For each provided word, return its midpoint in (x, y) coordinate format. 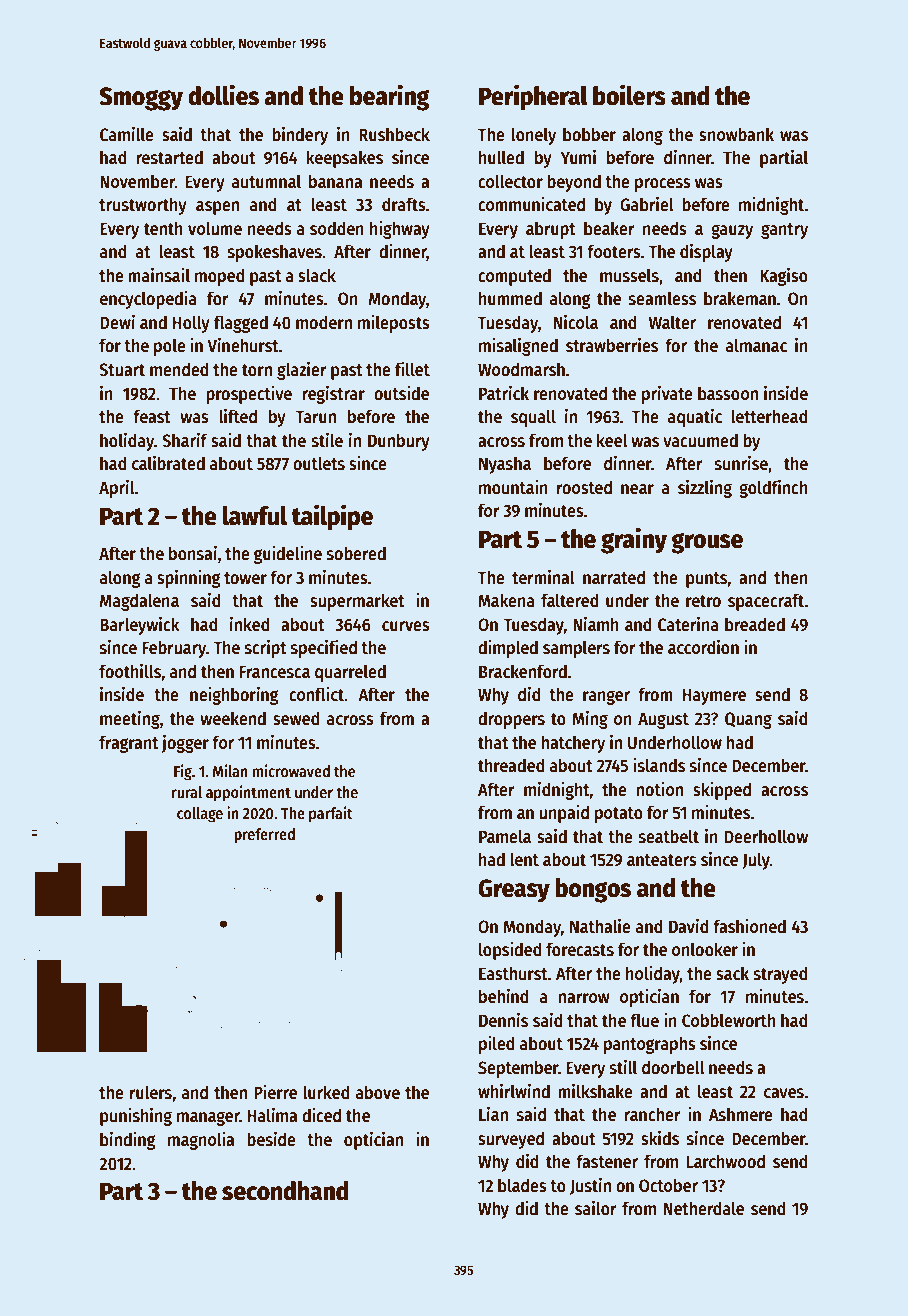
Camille (127, 134)
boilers (629, 95)
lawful (255, 516)
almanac (756, 345)
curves (406, 626)
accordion (703, 647)
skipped (722, 791)
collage (200, 815)
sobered (356, 553)
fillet (412, 369)
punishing (136, 1117)
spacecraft (766, 602)
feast (152, 416)
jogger (185, 744)
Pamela (505, 836)
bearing (390, 97)
